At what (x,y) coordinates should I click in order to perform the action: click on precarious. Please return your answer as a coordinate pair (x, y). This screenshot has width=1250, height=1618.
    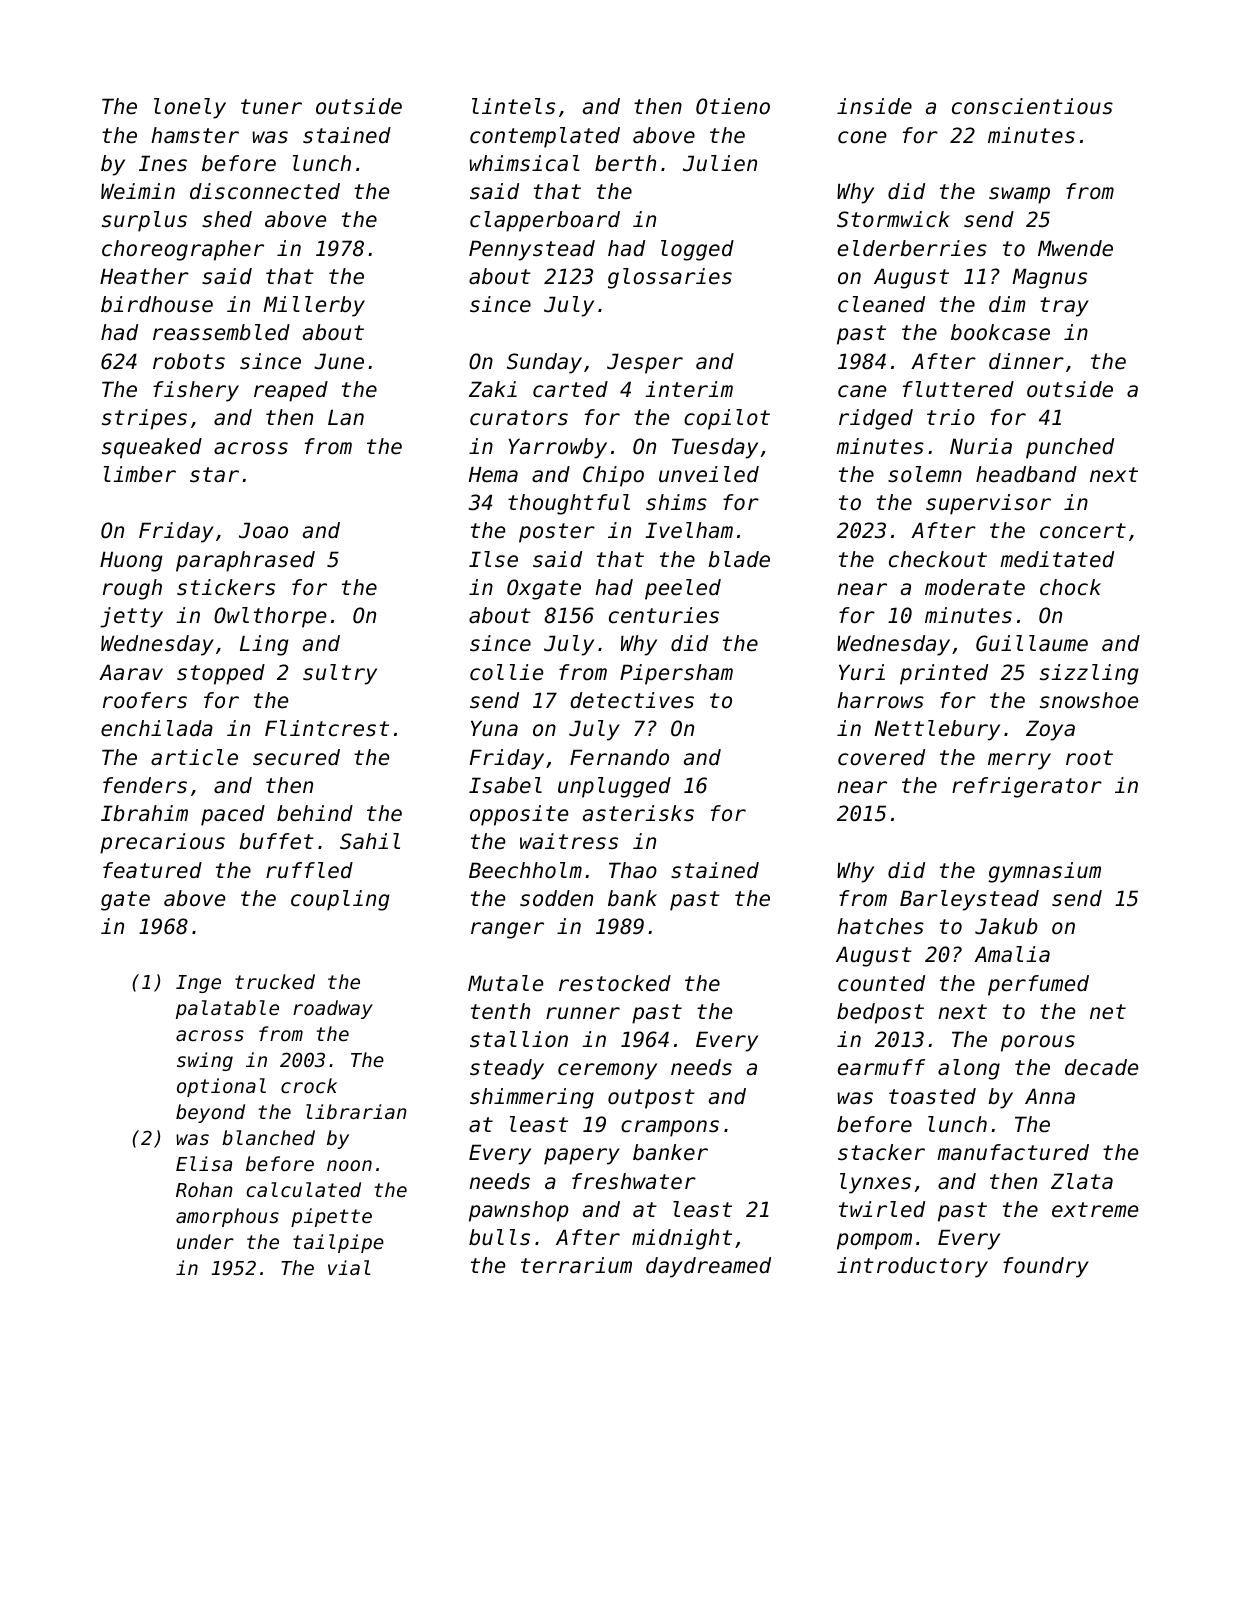
    Looking at the image, I should click on (162, 843).
